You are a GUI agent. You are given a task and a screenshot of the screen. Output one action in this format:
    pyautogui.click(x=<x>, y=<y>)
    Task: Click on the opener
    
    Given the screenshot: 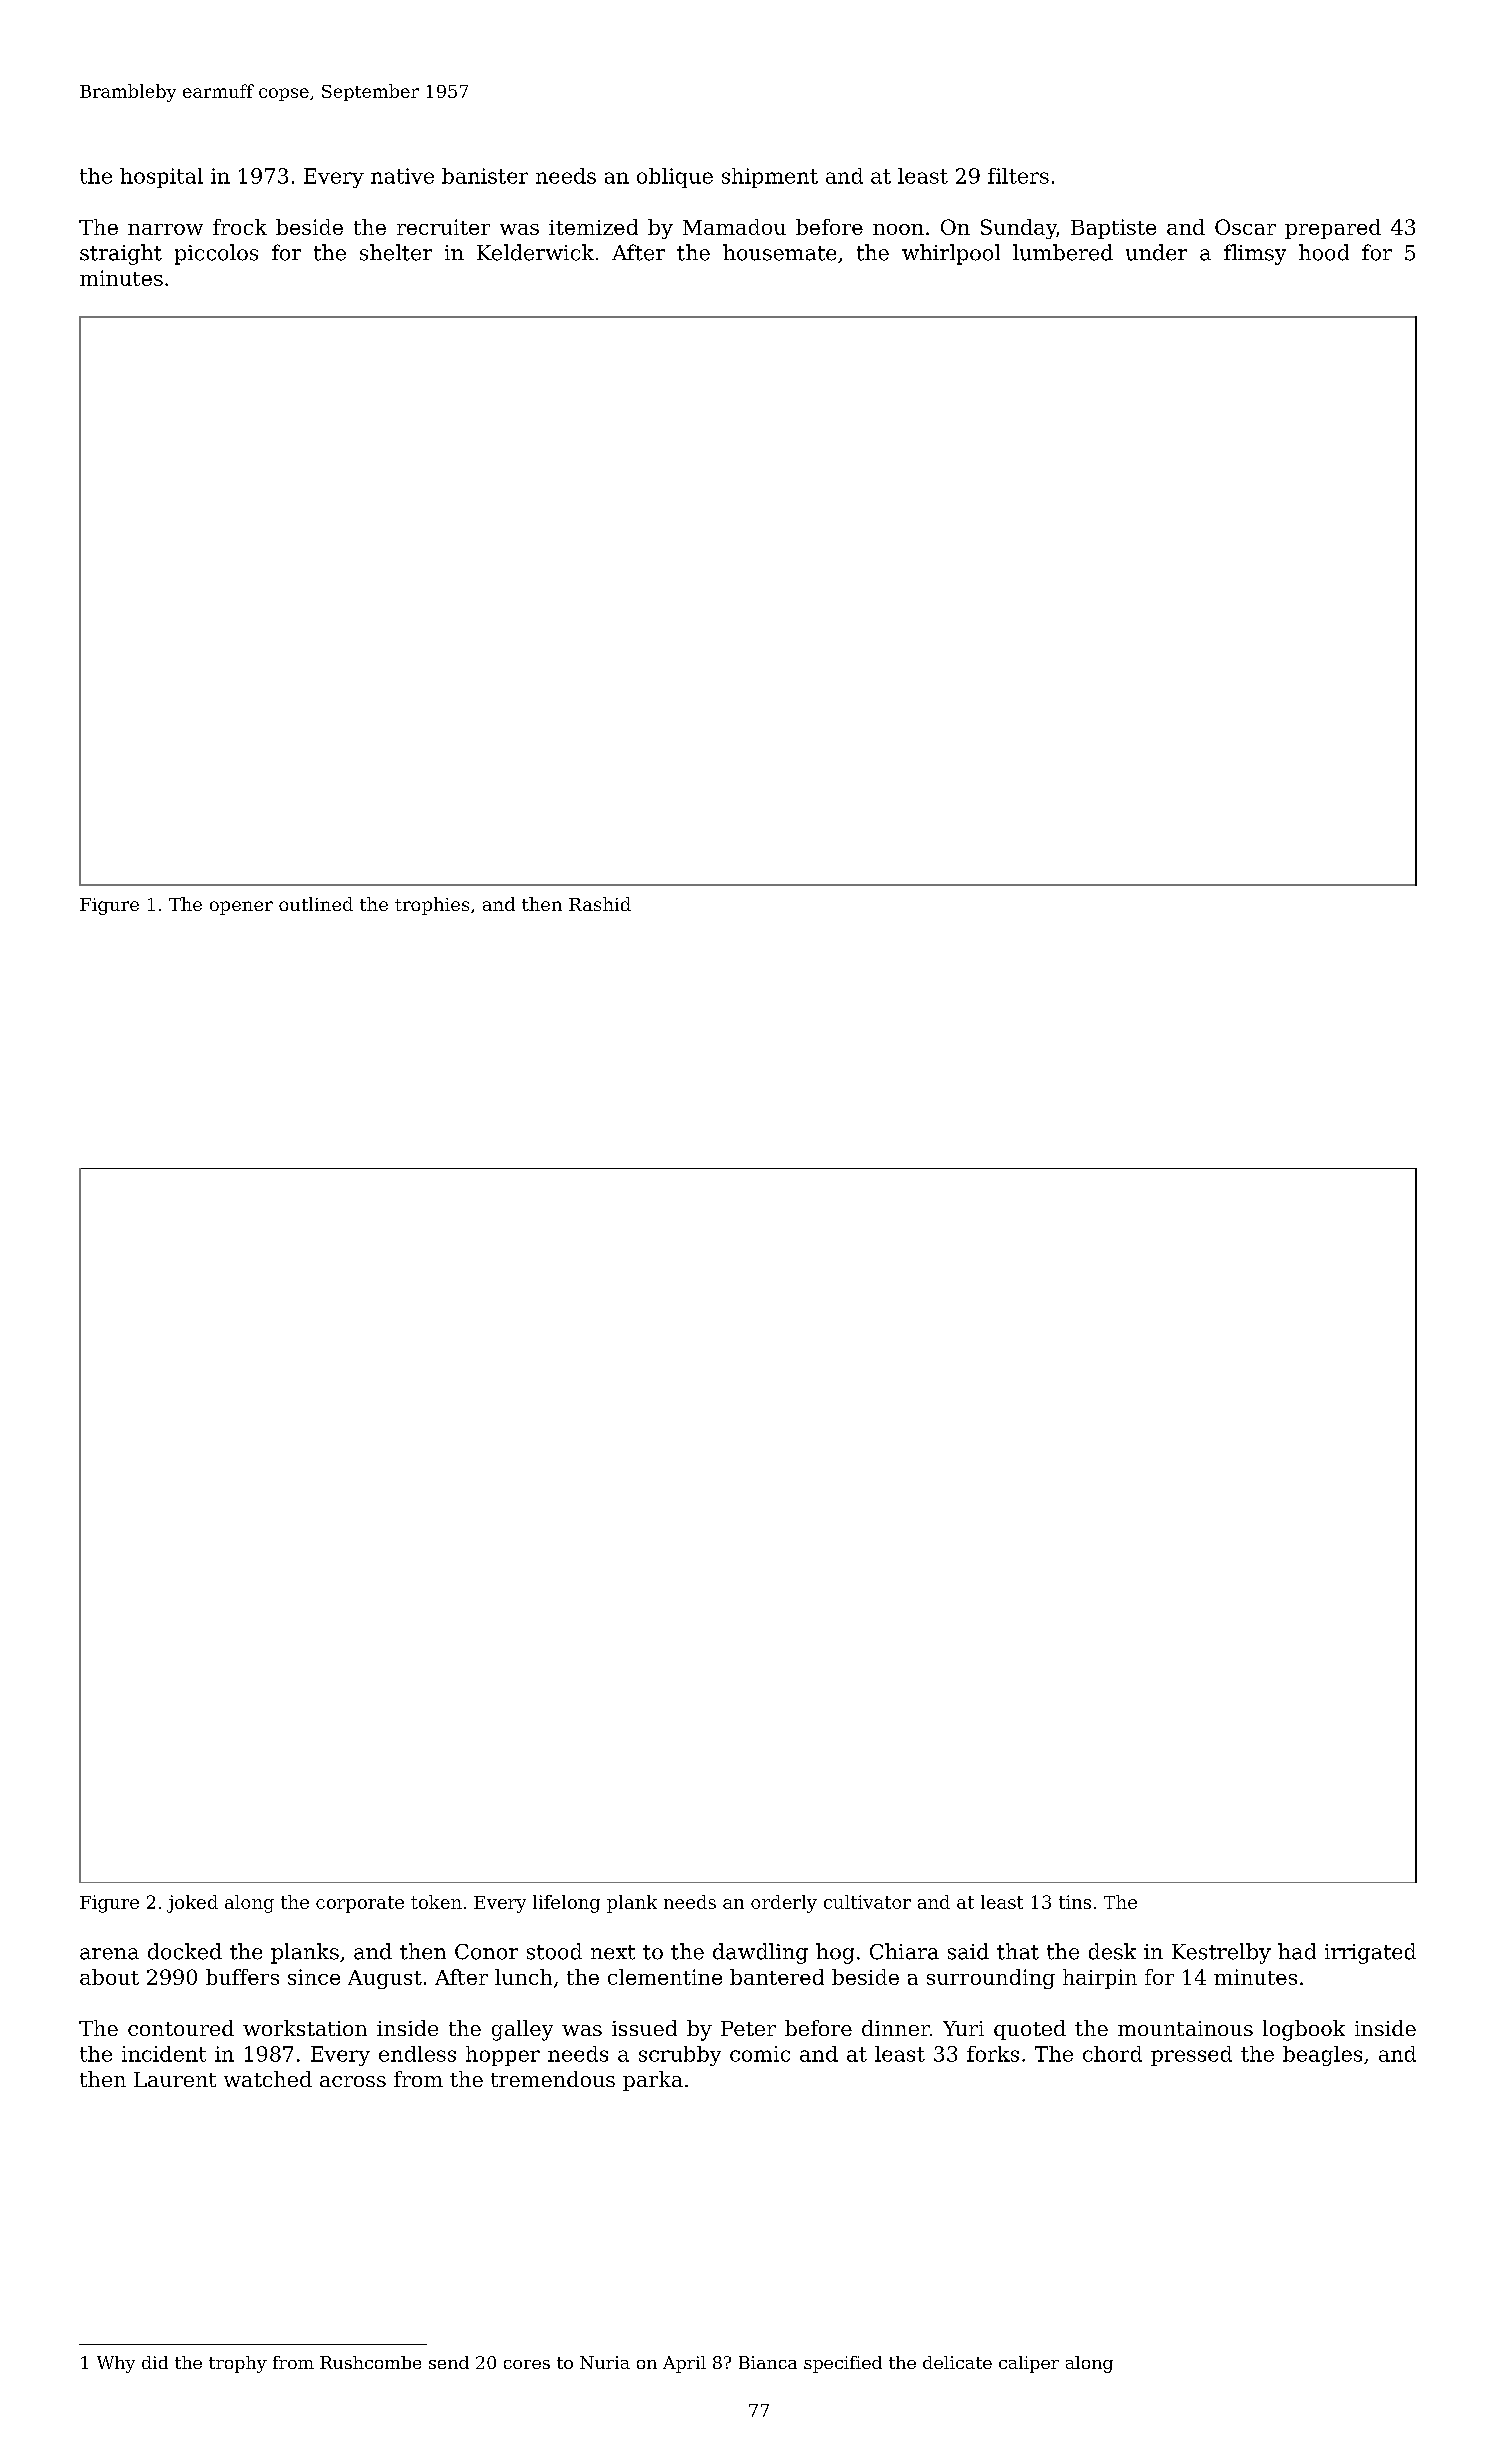 What is the action you would take?
    pyautogui.click(x=241, y=908)
